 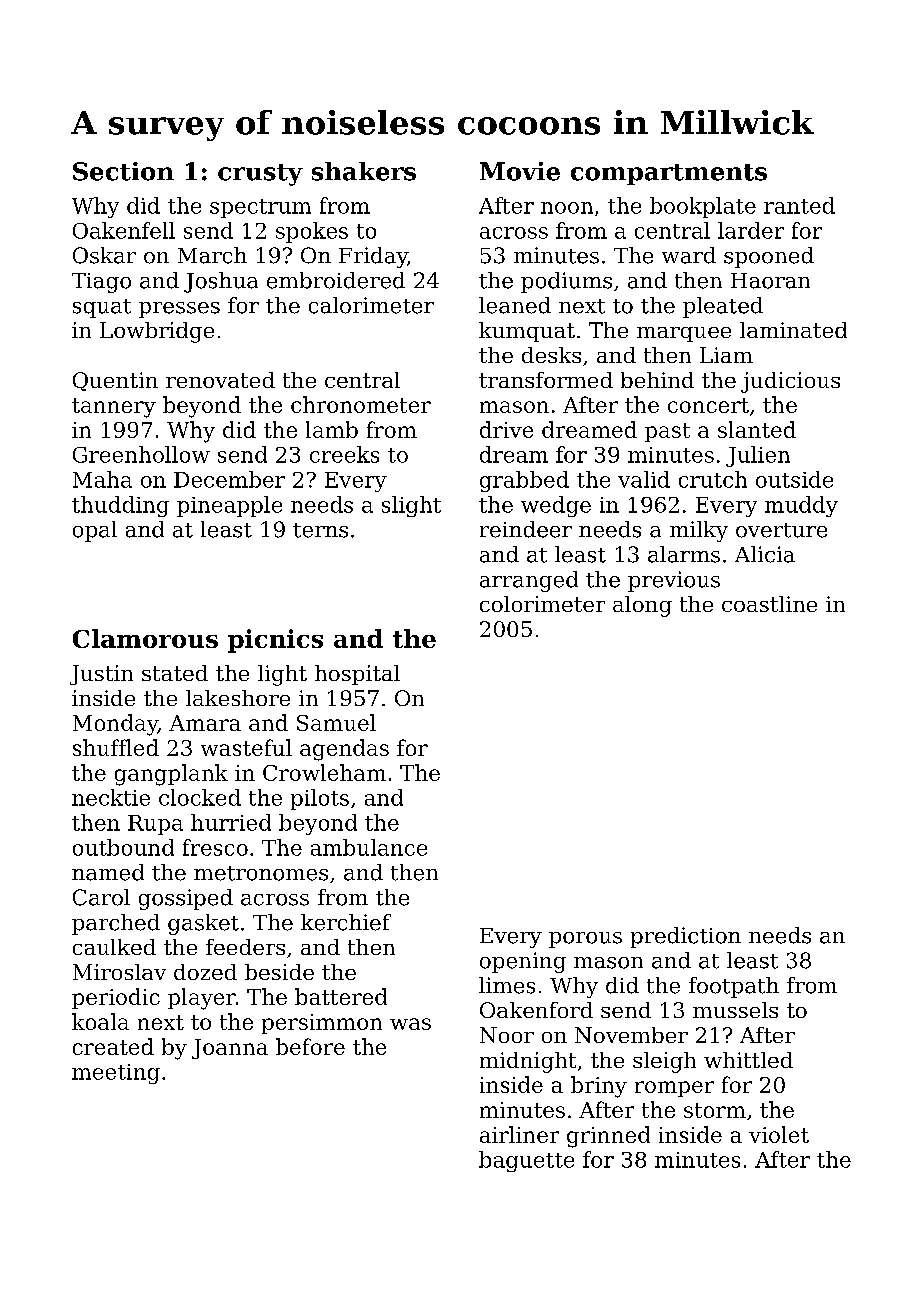 What do you see at coordinates (585, 940) in the page?
I see `porous` at bounding box center [585, 940].
